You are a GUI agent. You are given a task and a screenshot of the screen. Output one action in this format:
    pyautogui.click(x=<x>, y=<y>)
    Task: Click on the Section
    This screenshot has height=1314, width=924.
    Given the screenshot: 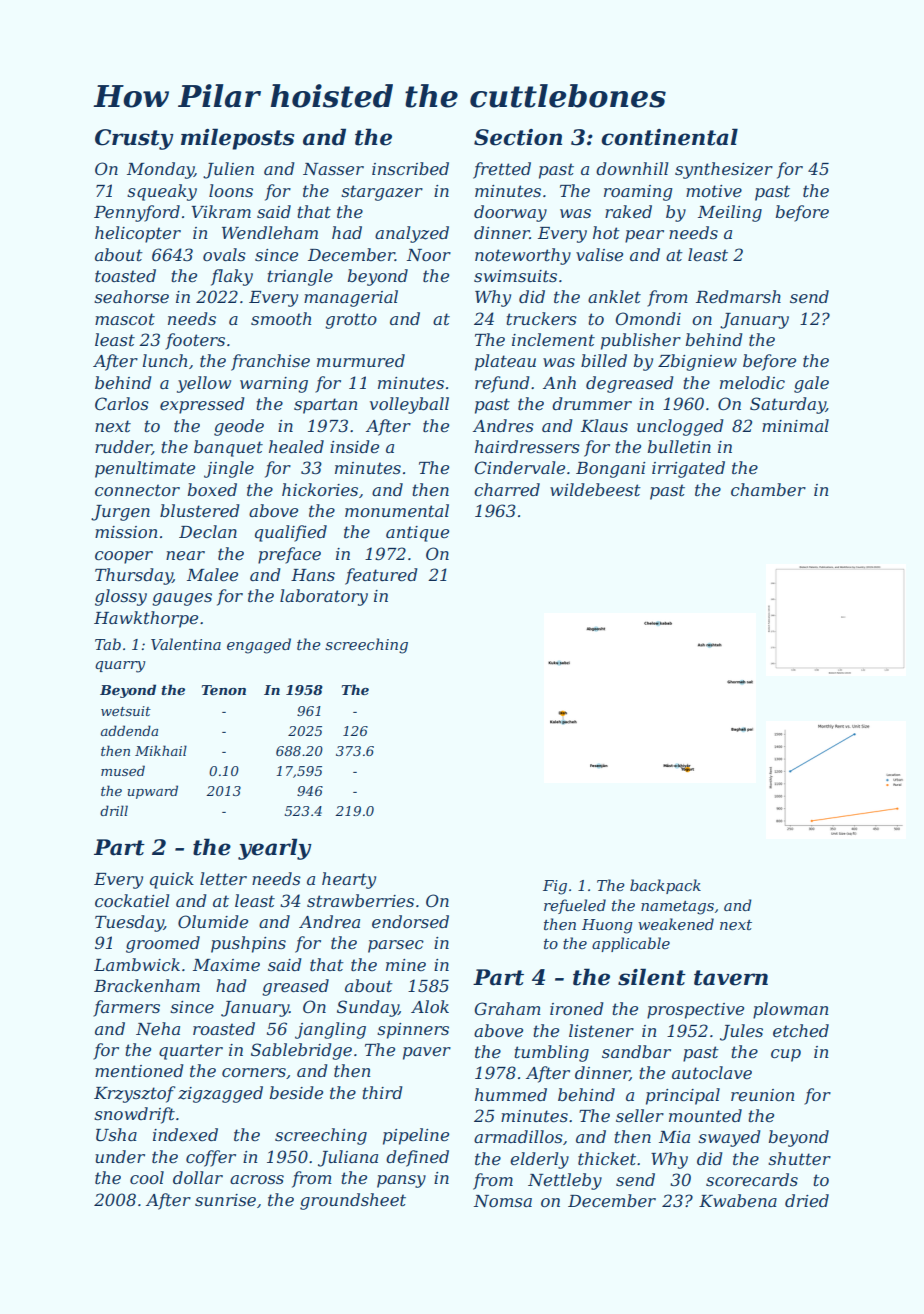 What is the action you would take?
    pyautogui.click(x=518, y=137)
